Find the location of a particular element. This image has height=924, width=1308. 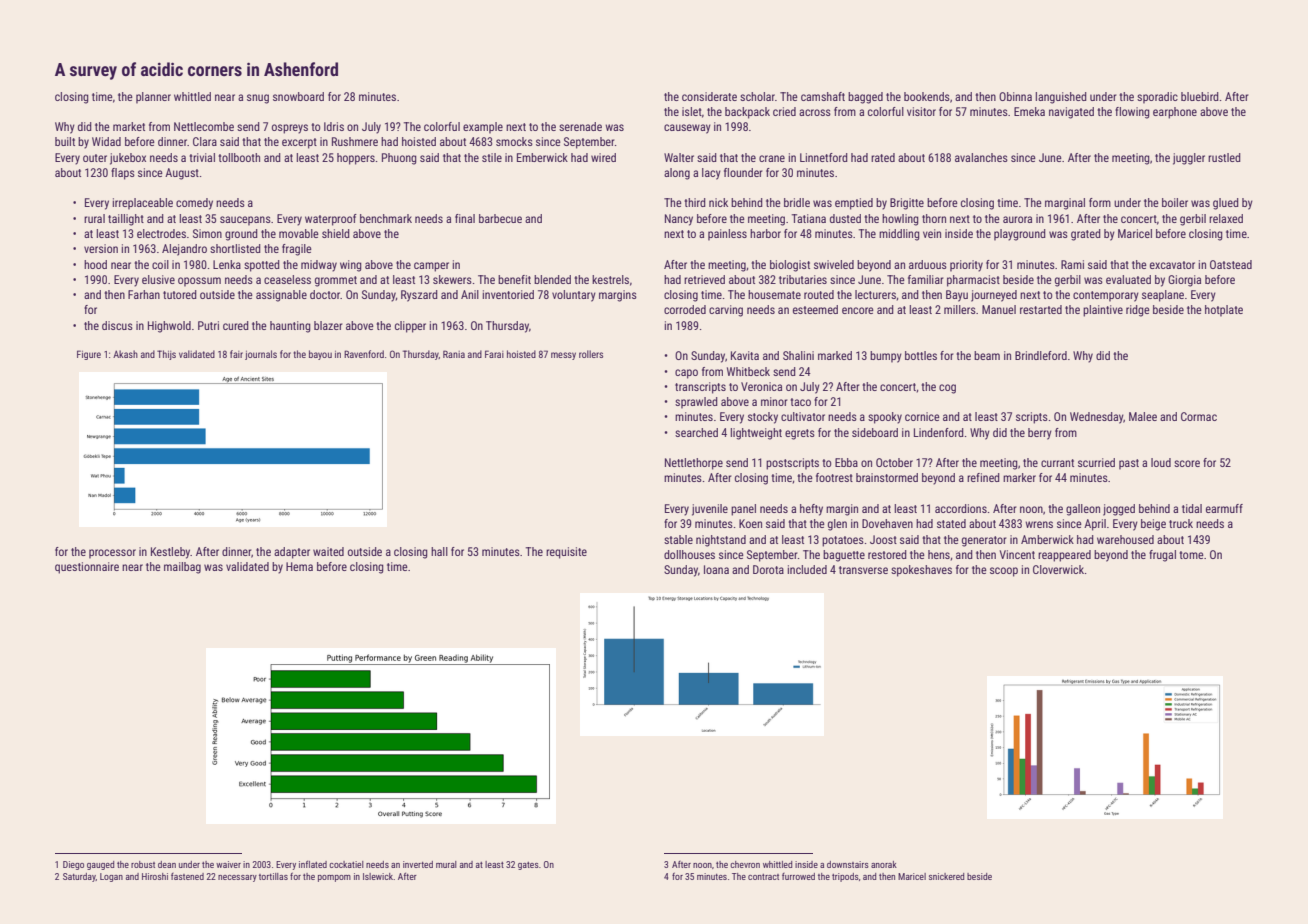

mailbag is located at coordinates (182, 568).
